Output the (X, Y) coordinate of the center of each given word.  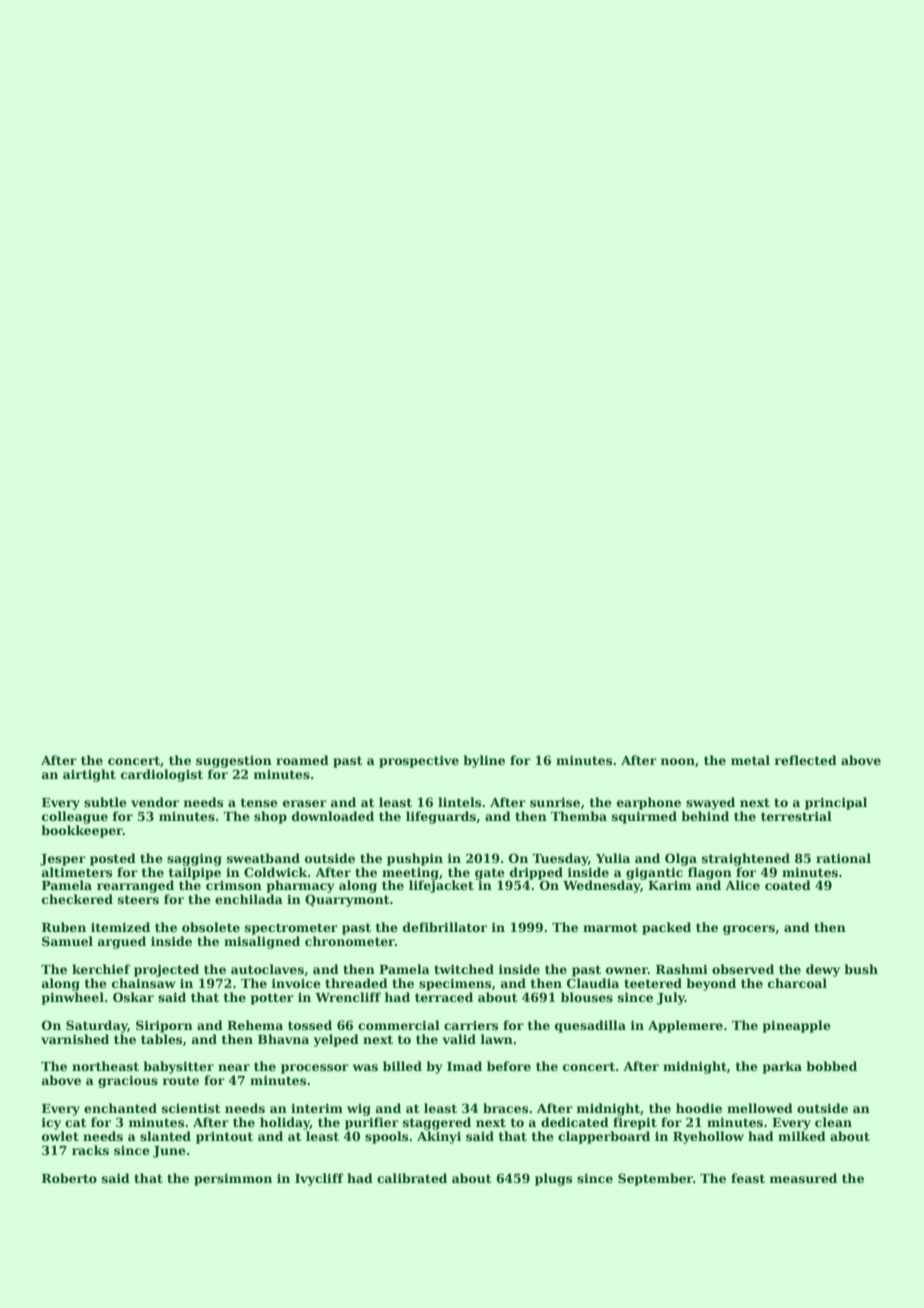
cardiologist (162, 775)
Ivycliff (319, 1179)
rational (843, 858)
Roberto (69, 1178)
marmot (610, 927)
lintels (459, 802)
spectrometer (291, 929)
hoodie (699, 1108)
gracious (128, 1081)
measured (803, 1178)
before (509, 1066)
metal (750, 760)
